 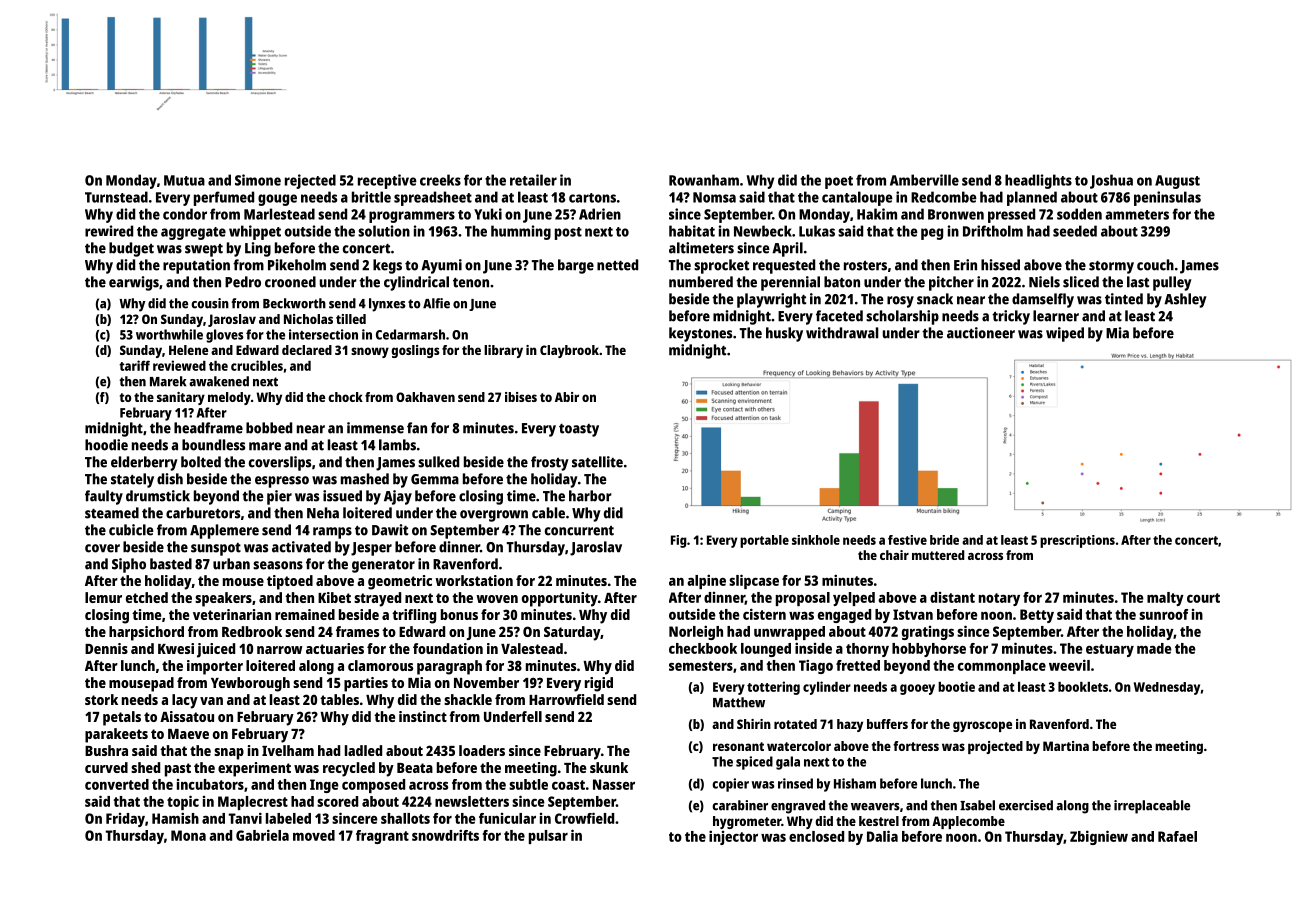 I want to click on requested, so click(x=784, y=266).
